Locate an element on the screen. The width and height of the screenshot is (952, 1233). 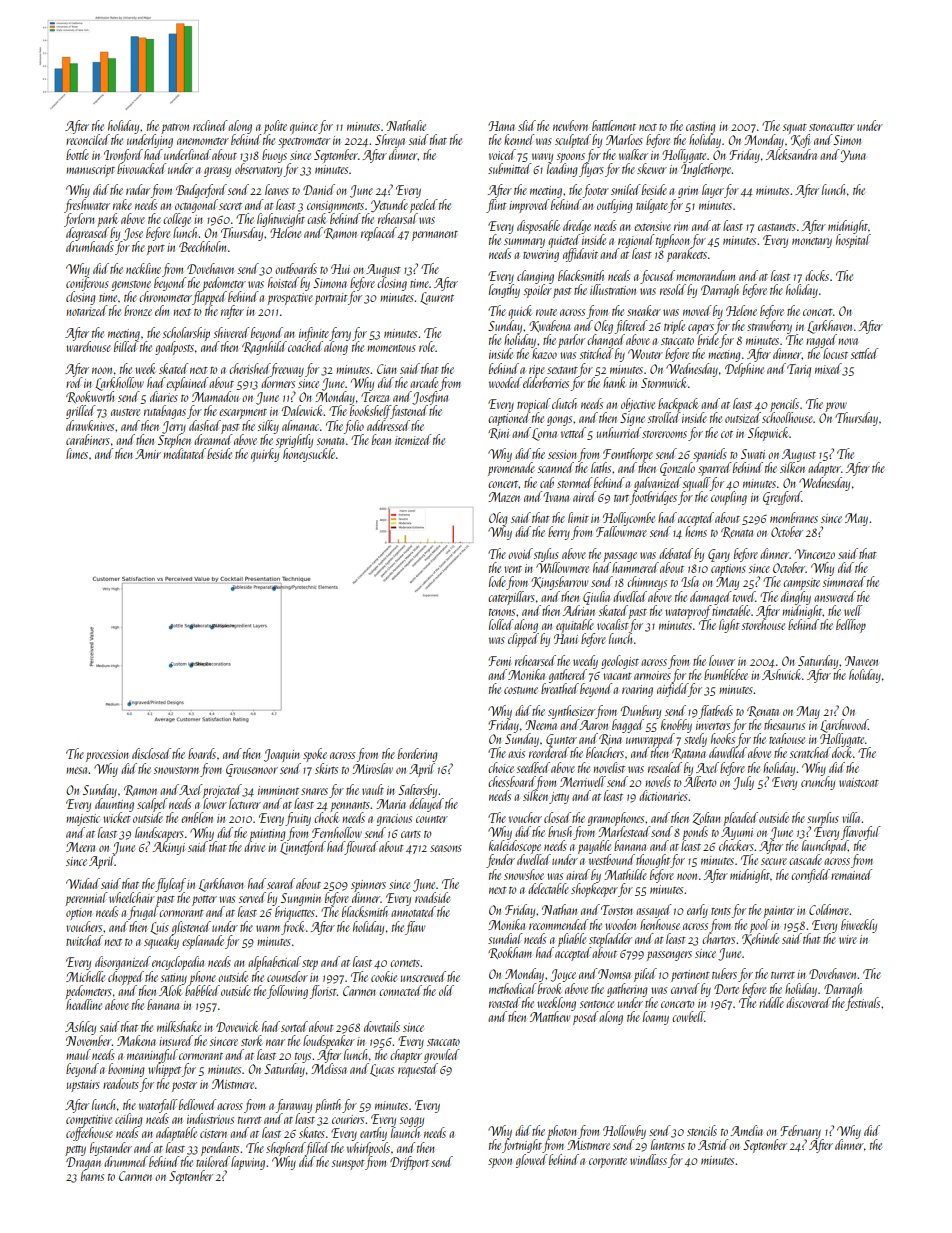
laths is located at coordinates (601, 467).
